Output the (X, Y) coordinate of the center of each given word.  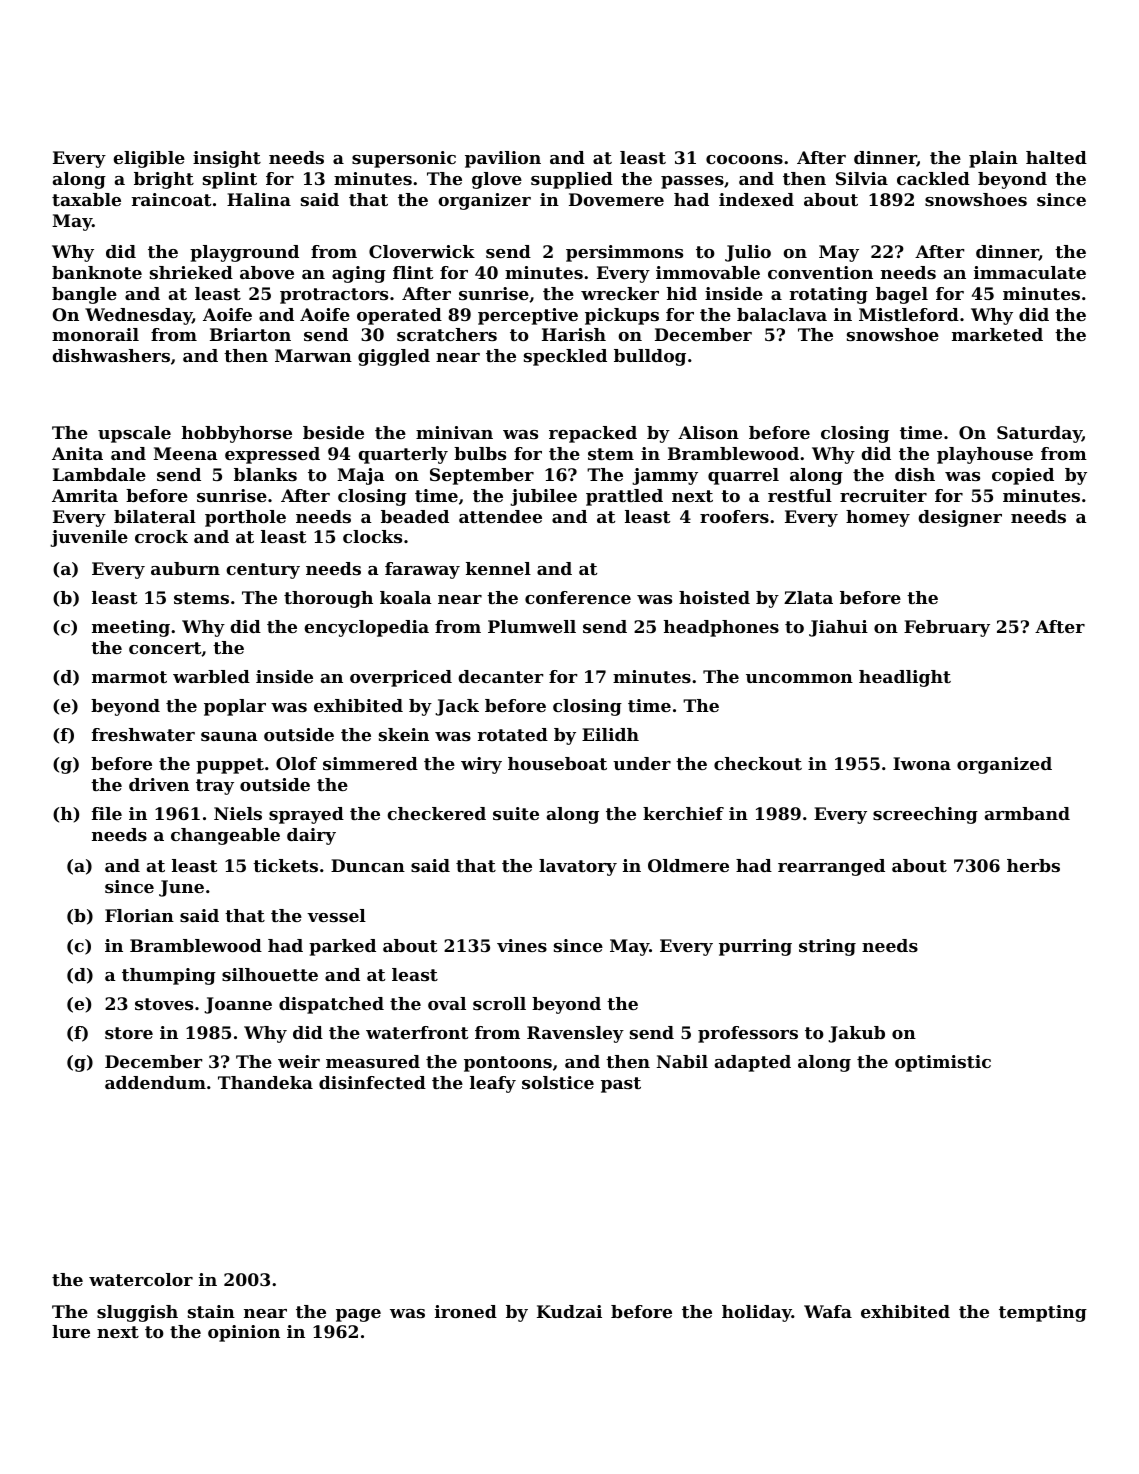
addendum (155, 1082)
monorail (95, 334)
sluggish (137, 1313)
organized (1004, 765)
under (642, 763)
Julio (748, 253)
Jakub (856, 1034)
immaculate (1030, 272)
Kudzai (569, 1311)
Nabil (682, 1061)
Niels (238, 813)
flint (413, 272)
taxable (86, 199)
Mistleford (909, 314)
